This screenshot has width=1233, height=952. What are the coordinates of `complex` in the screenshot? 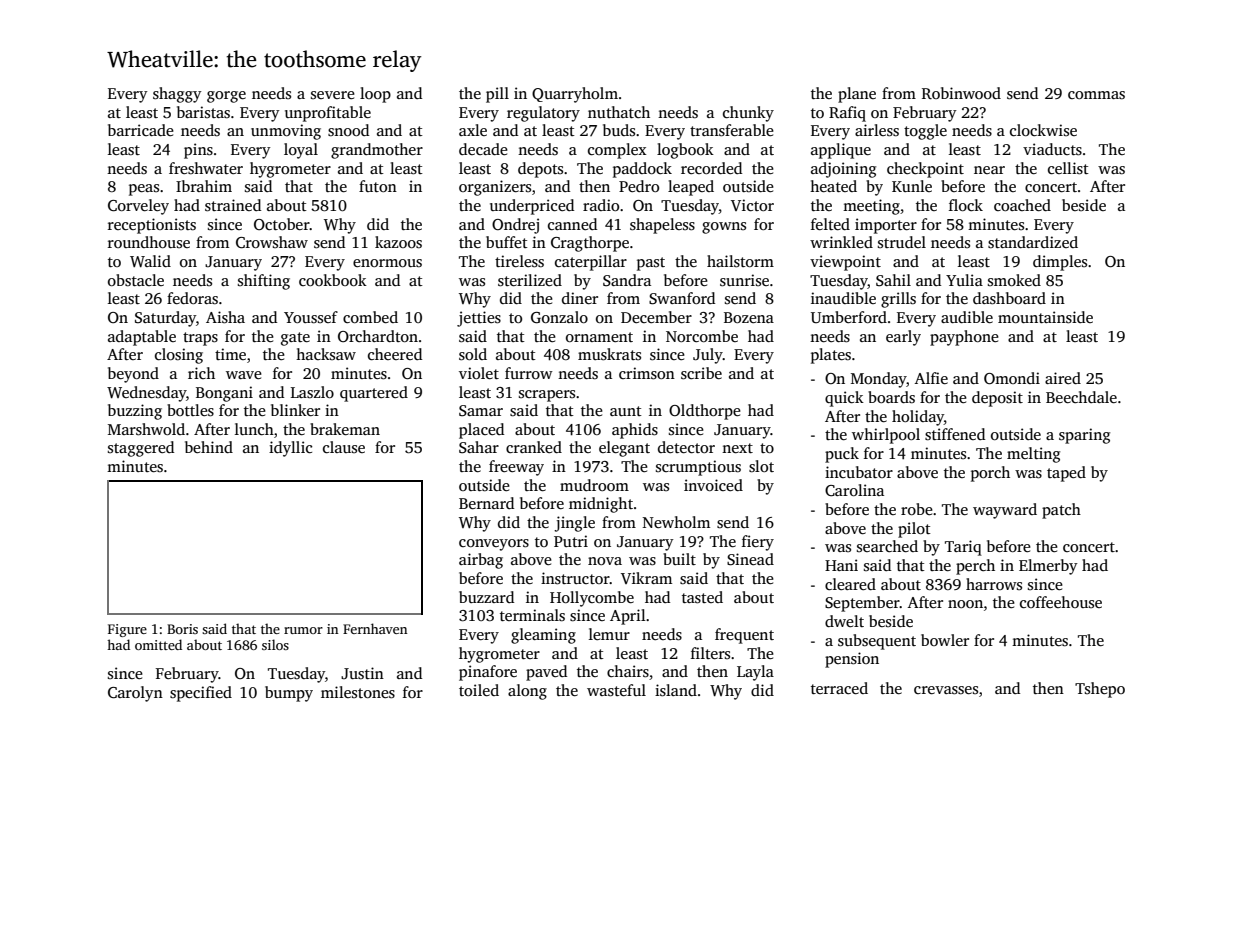 It's located at (617, 151).
